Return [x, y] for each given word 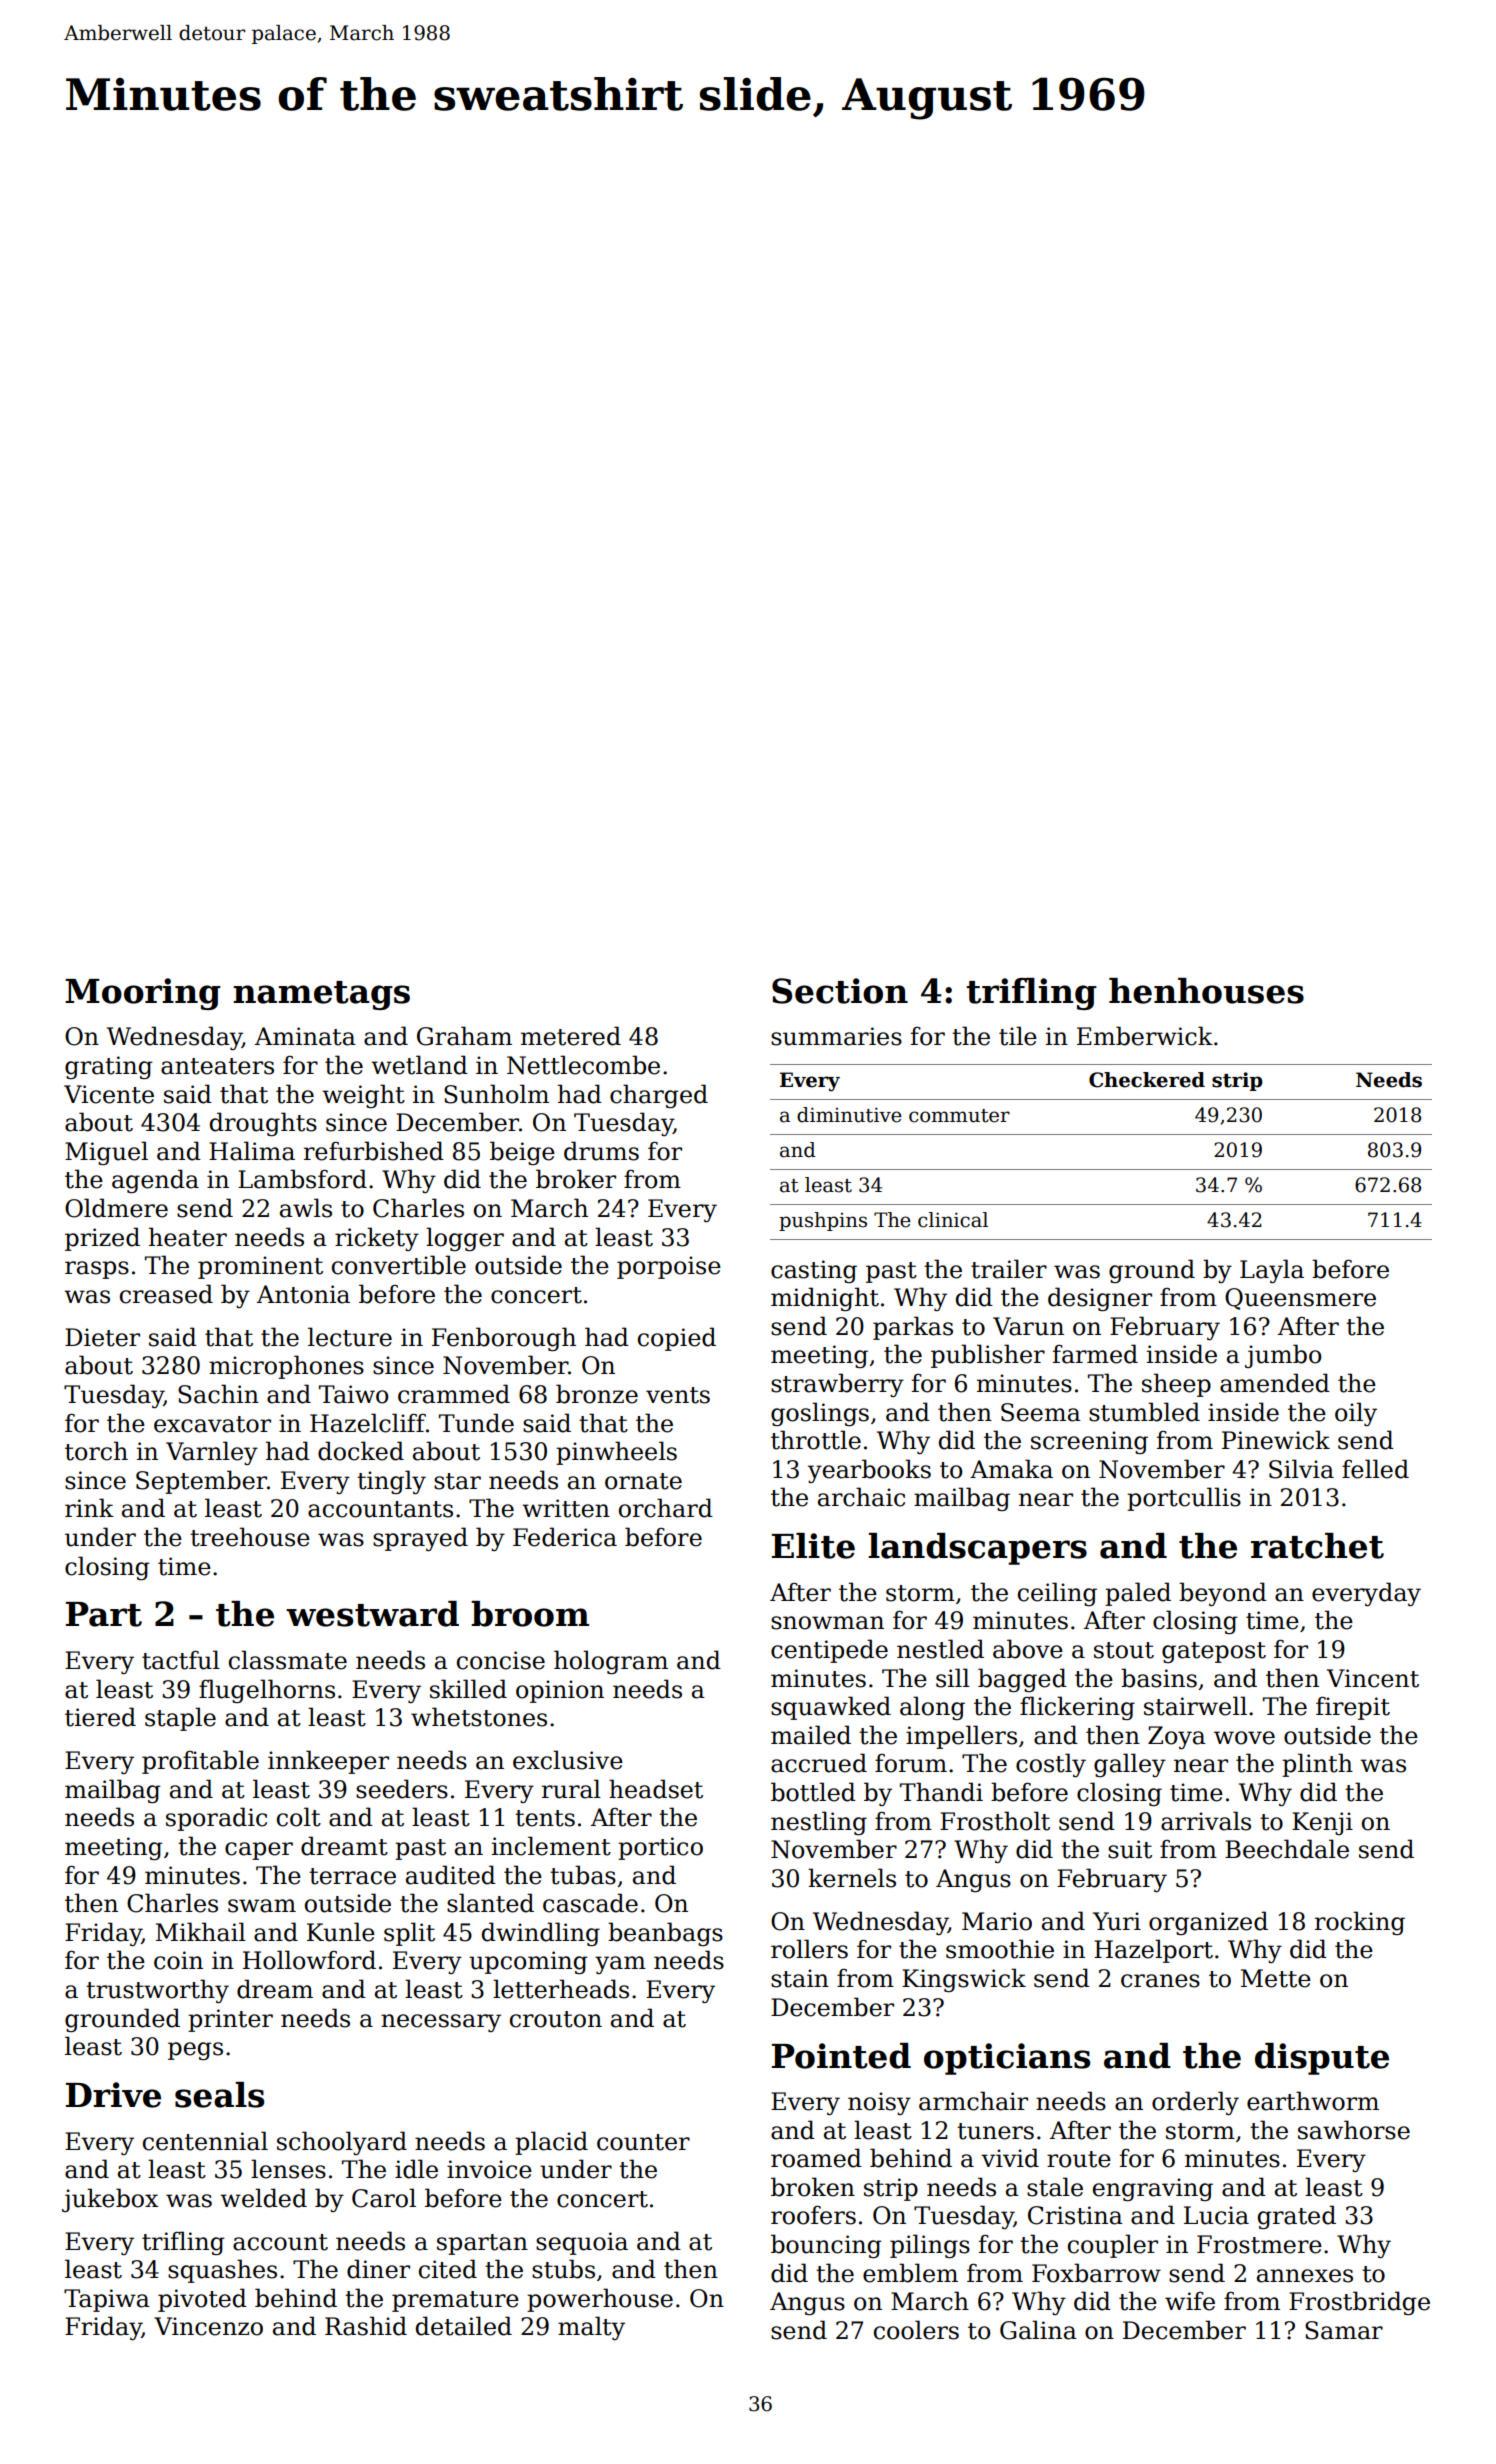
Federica [565, 1537]
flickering [1077, 1708]
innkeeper [328, 1762]
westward [372, 1614]
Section [840, 991]
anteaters [217, 1066]
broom [530, 1614]
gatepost [1214, 1652]
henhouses [1206, 991]
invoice [489, 2169]
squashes [222, 2271]
